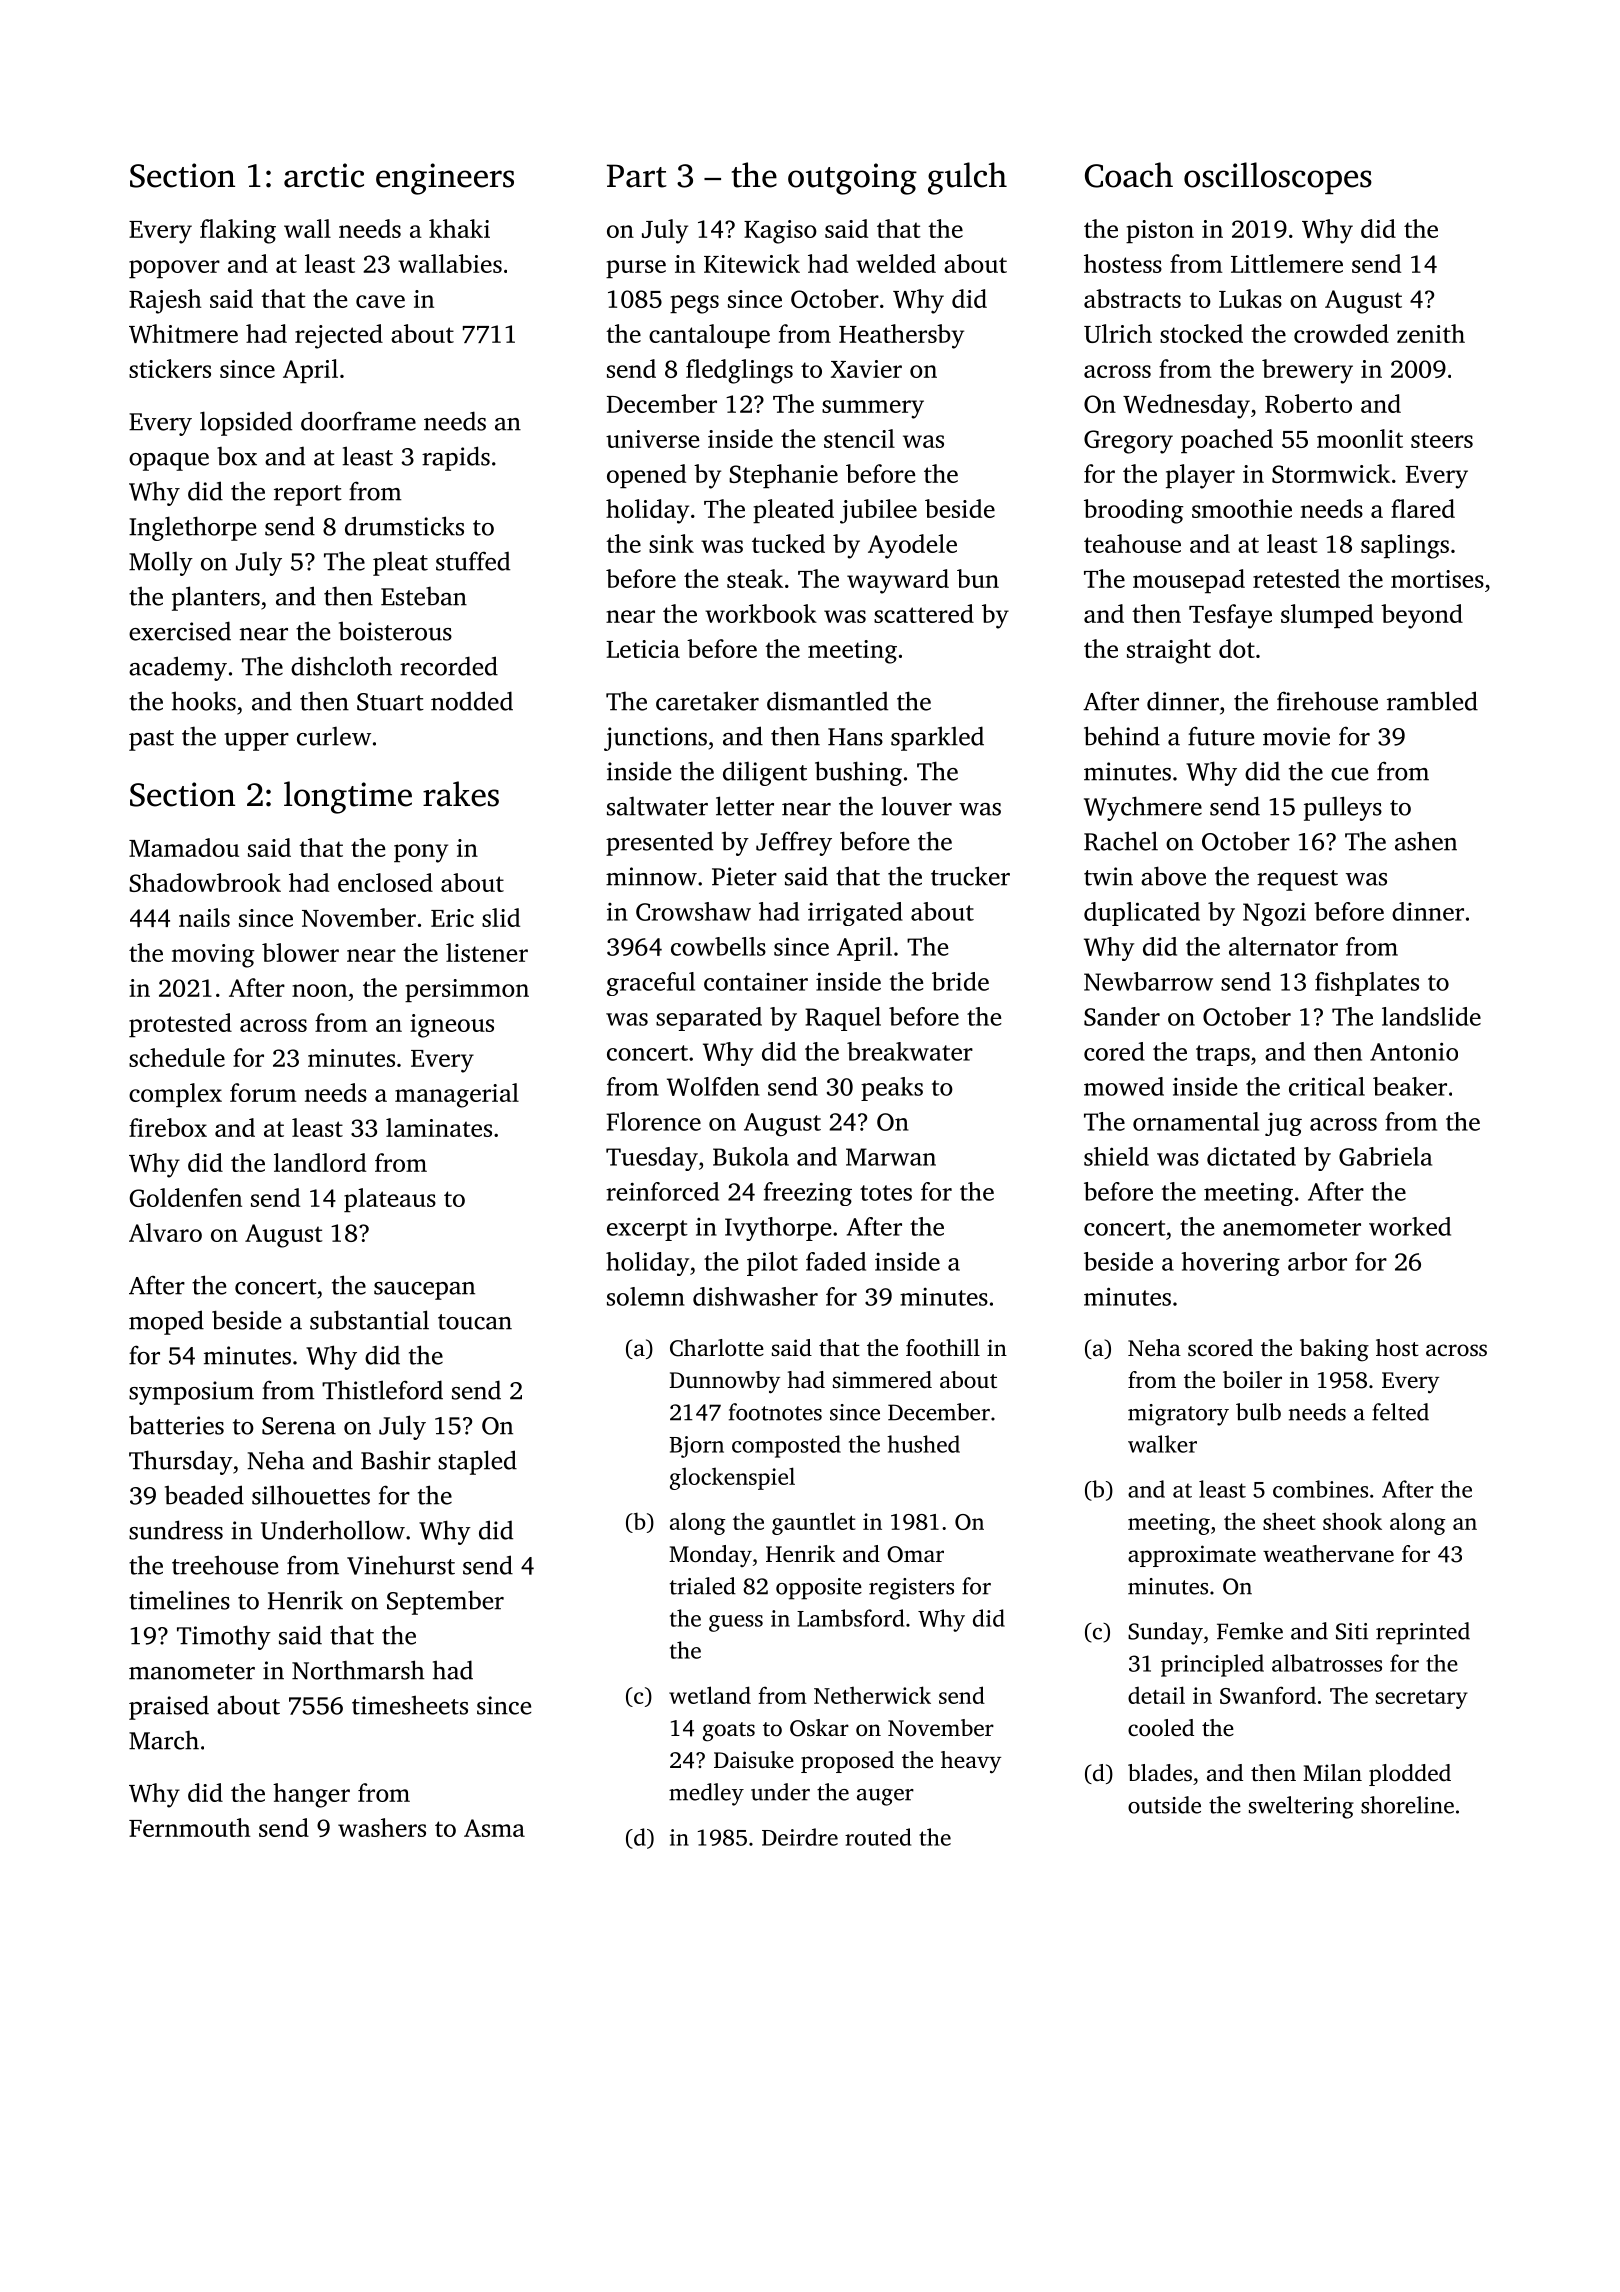  I want to click on welded, so click(896, 263).
